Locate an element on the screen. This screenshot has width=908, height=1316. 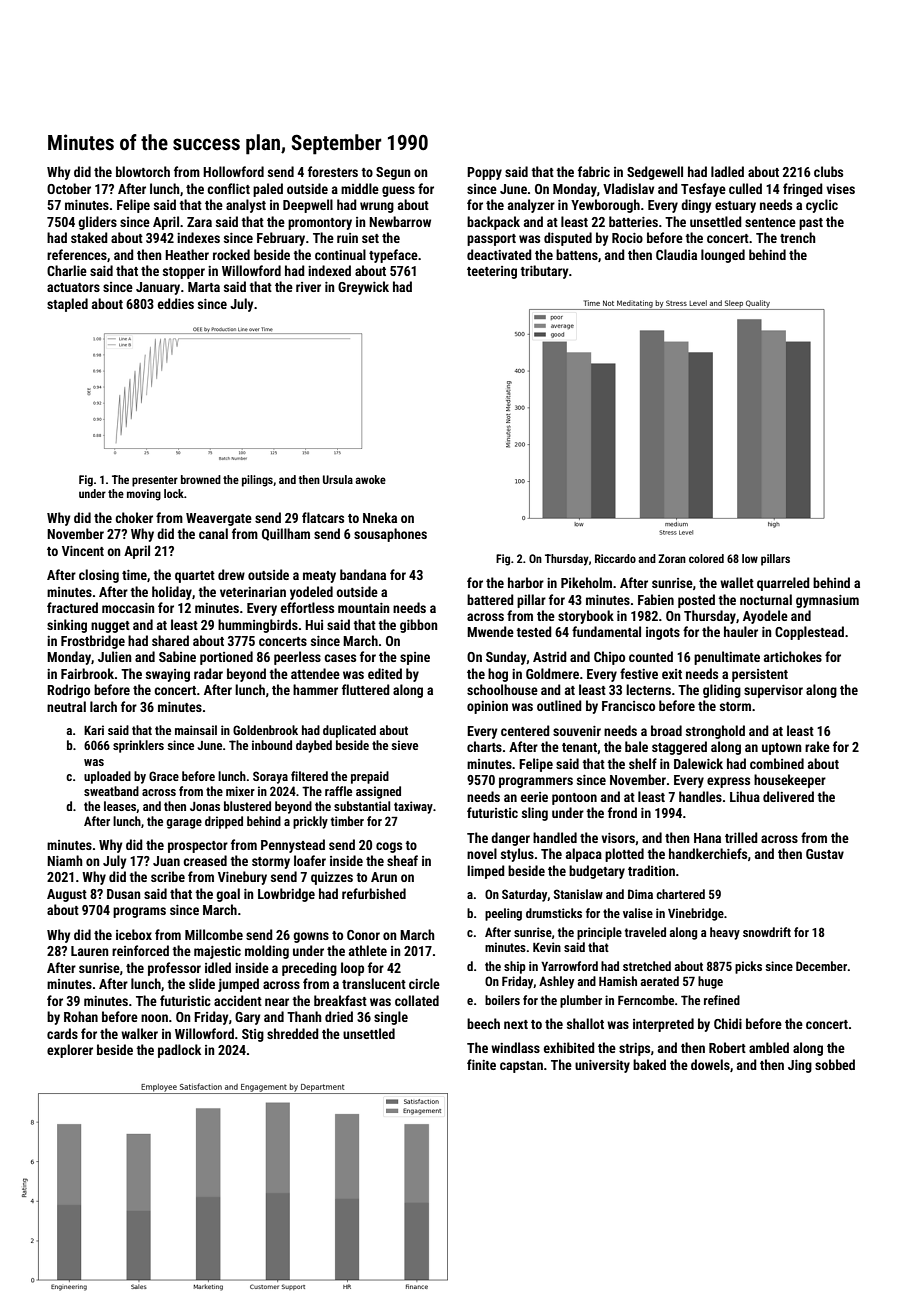
sprinklers is located at coordinates (138, 746).
